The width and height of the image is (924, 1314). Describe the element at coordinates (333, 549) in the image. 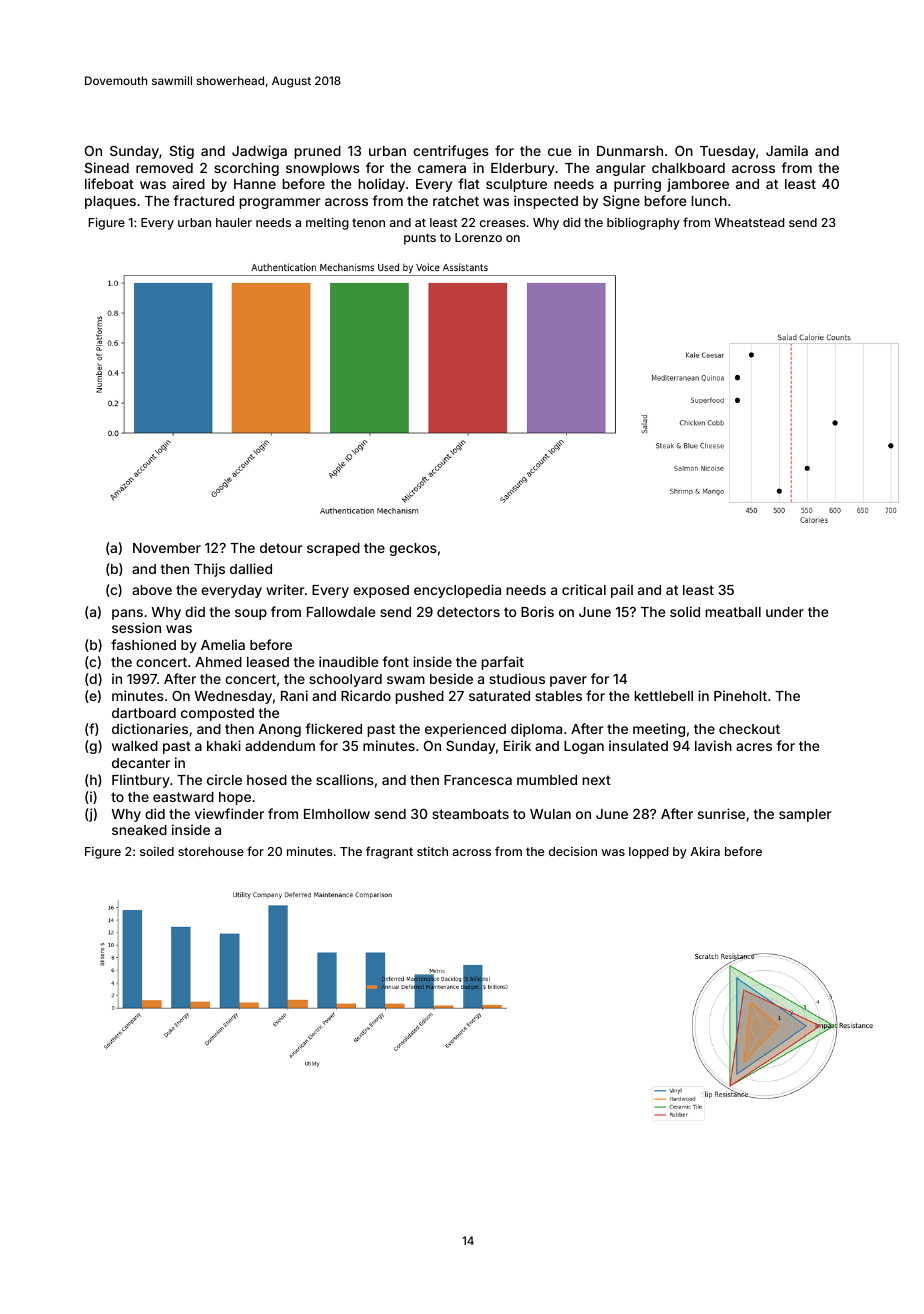

I see `scraped` at that location.
